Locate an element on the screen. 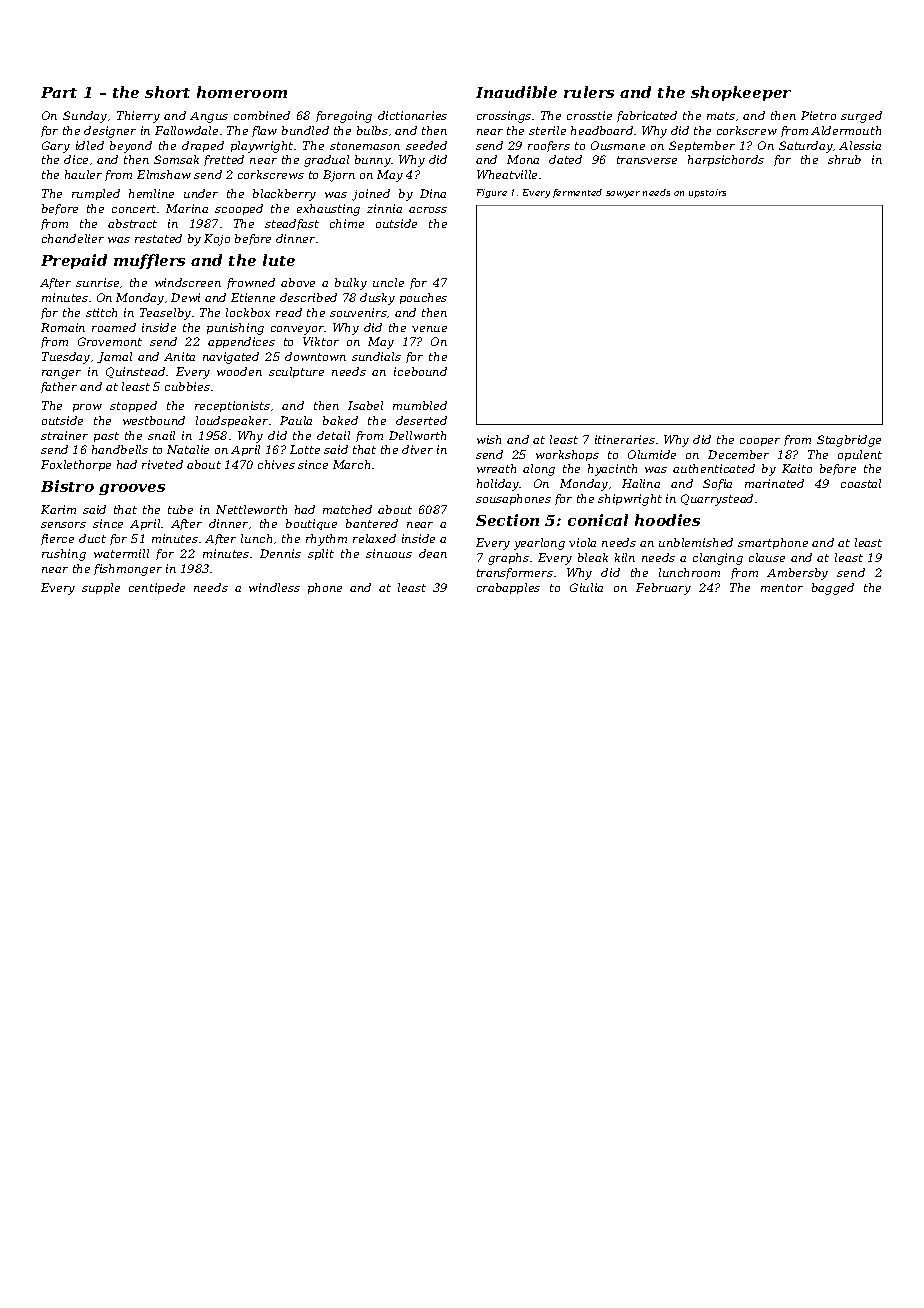 The height and width of the screenshot is (1308, 924). Stagbridge is located at coordinates (849, 441).
